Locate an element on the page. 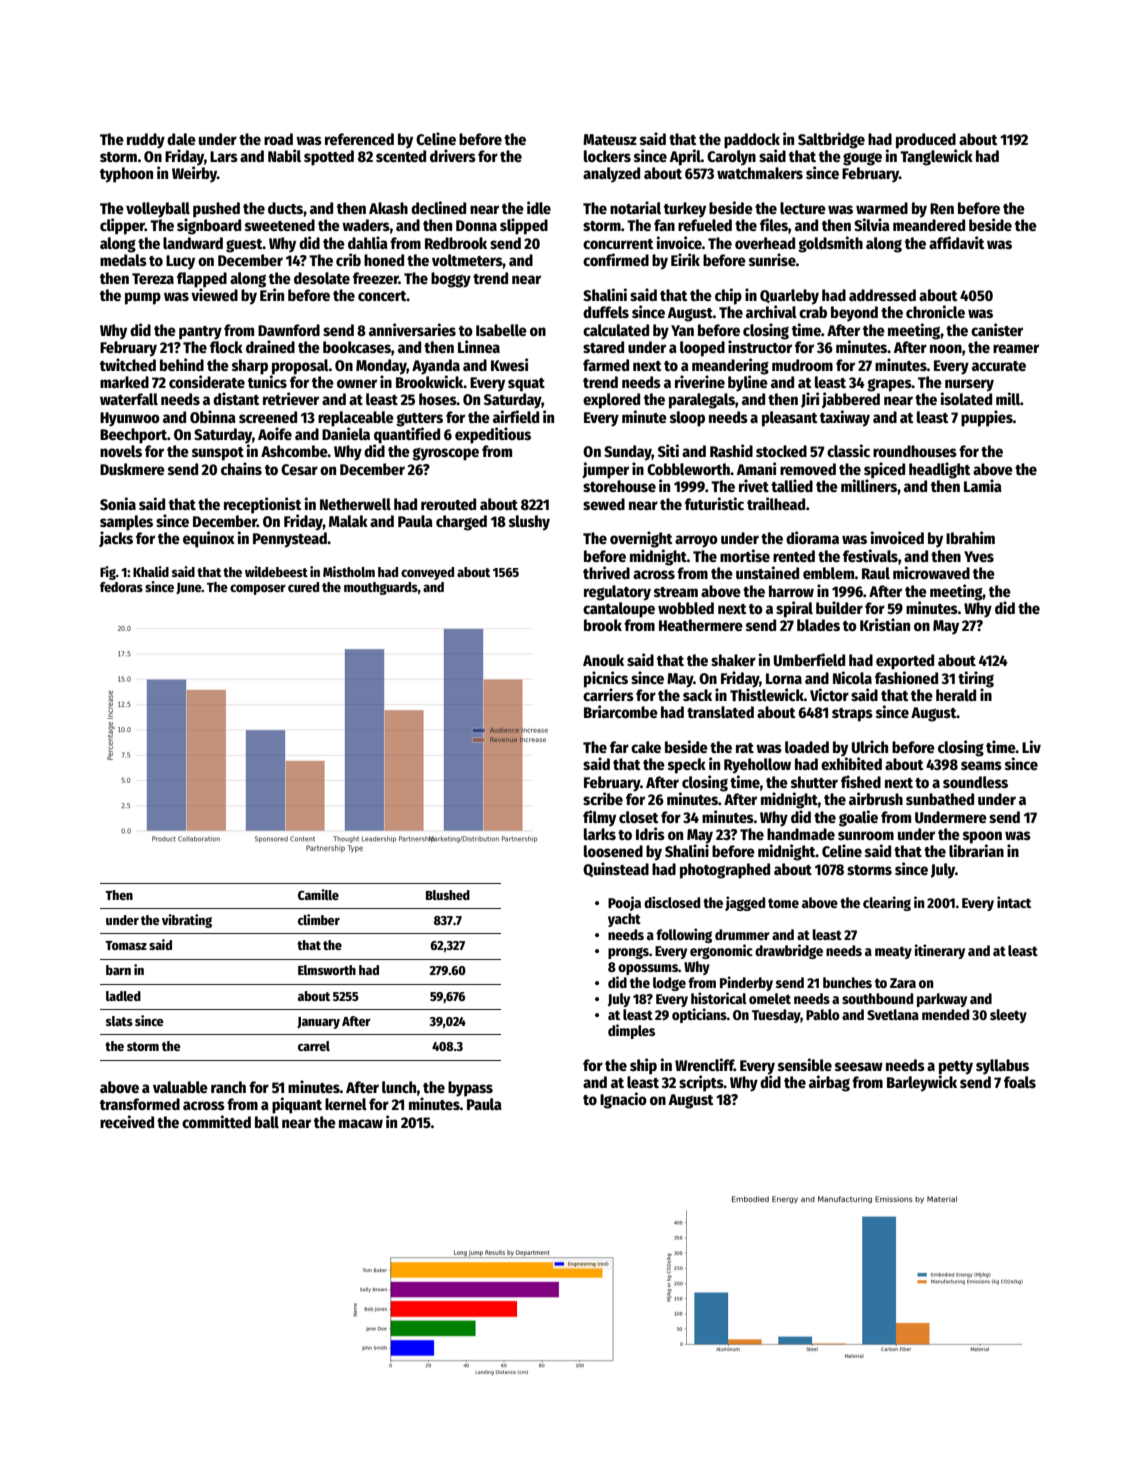  pleasant is located at coordinates (790, 419).
